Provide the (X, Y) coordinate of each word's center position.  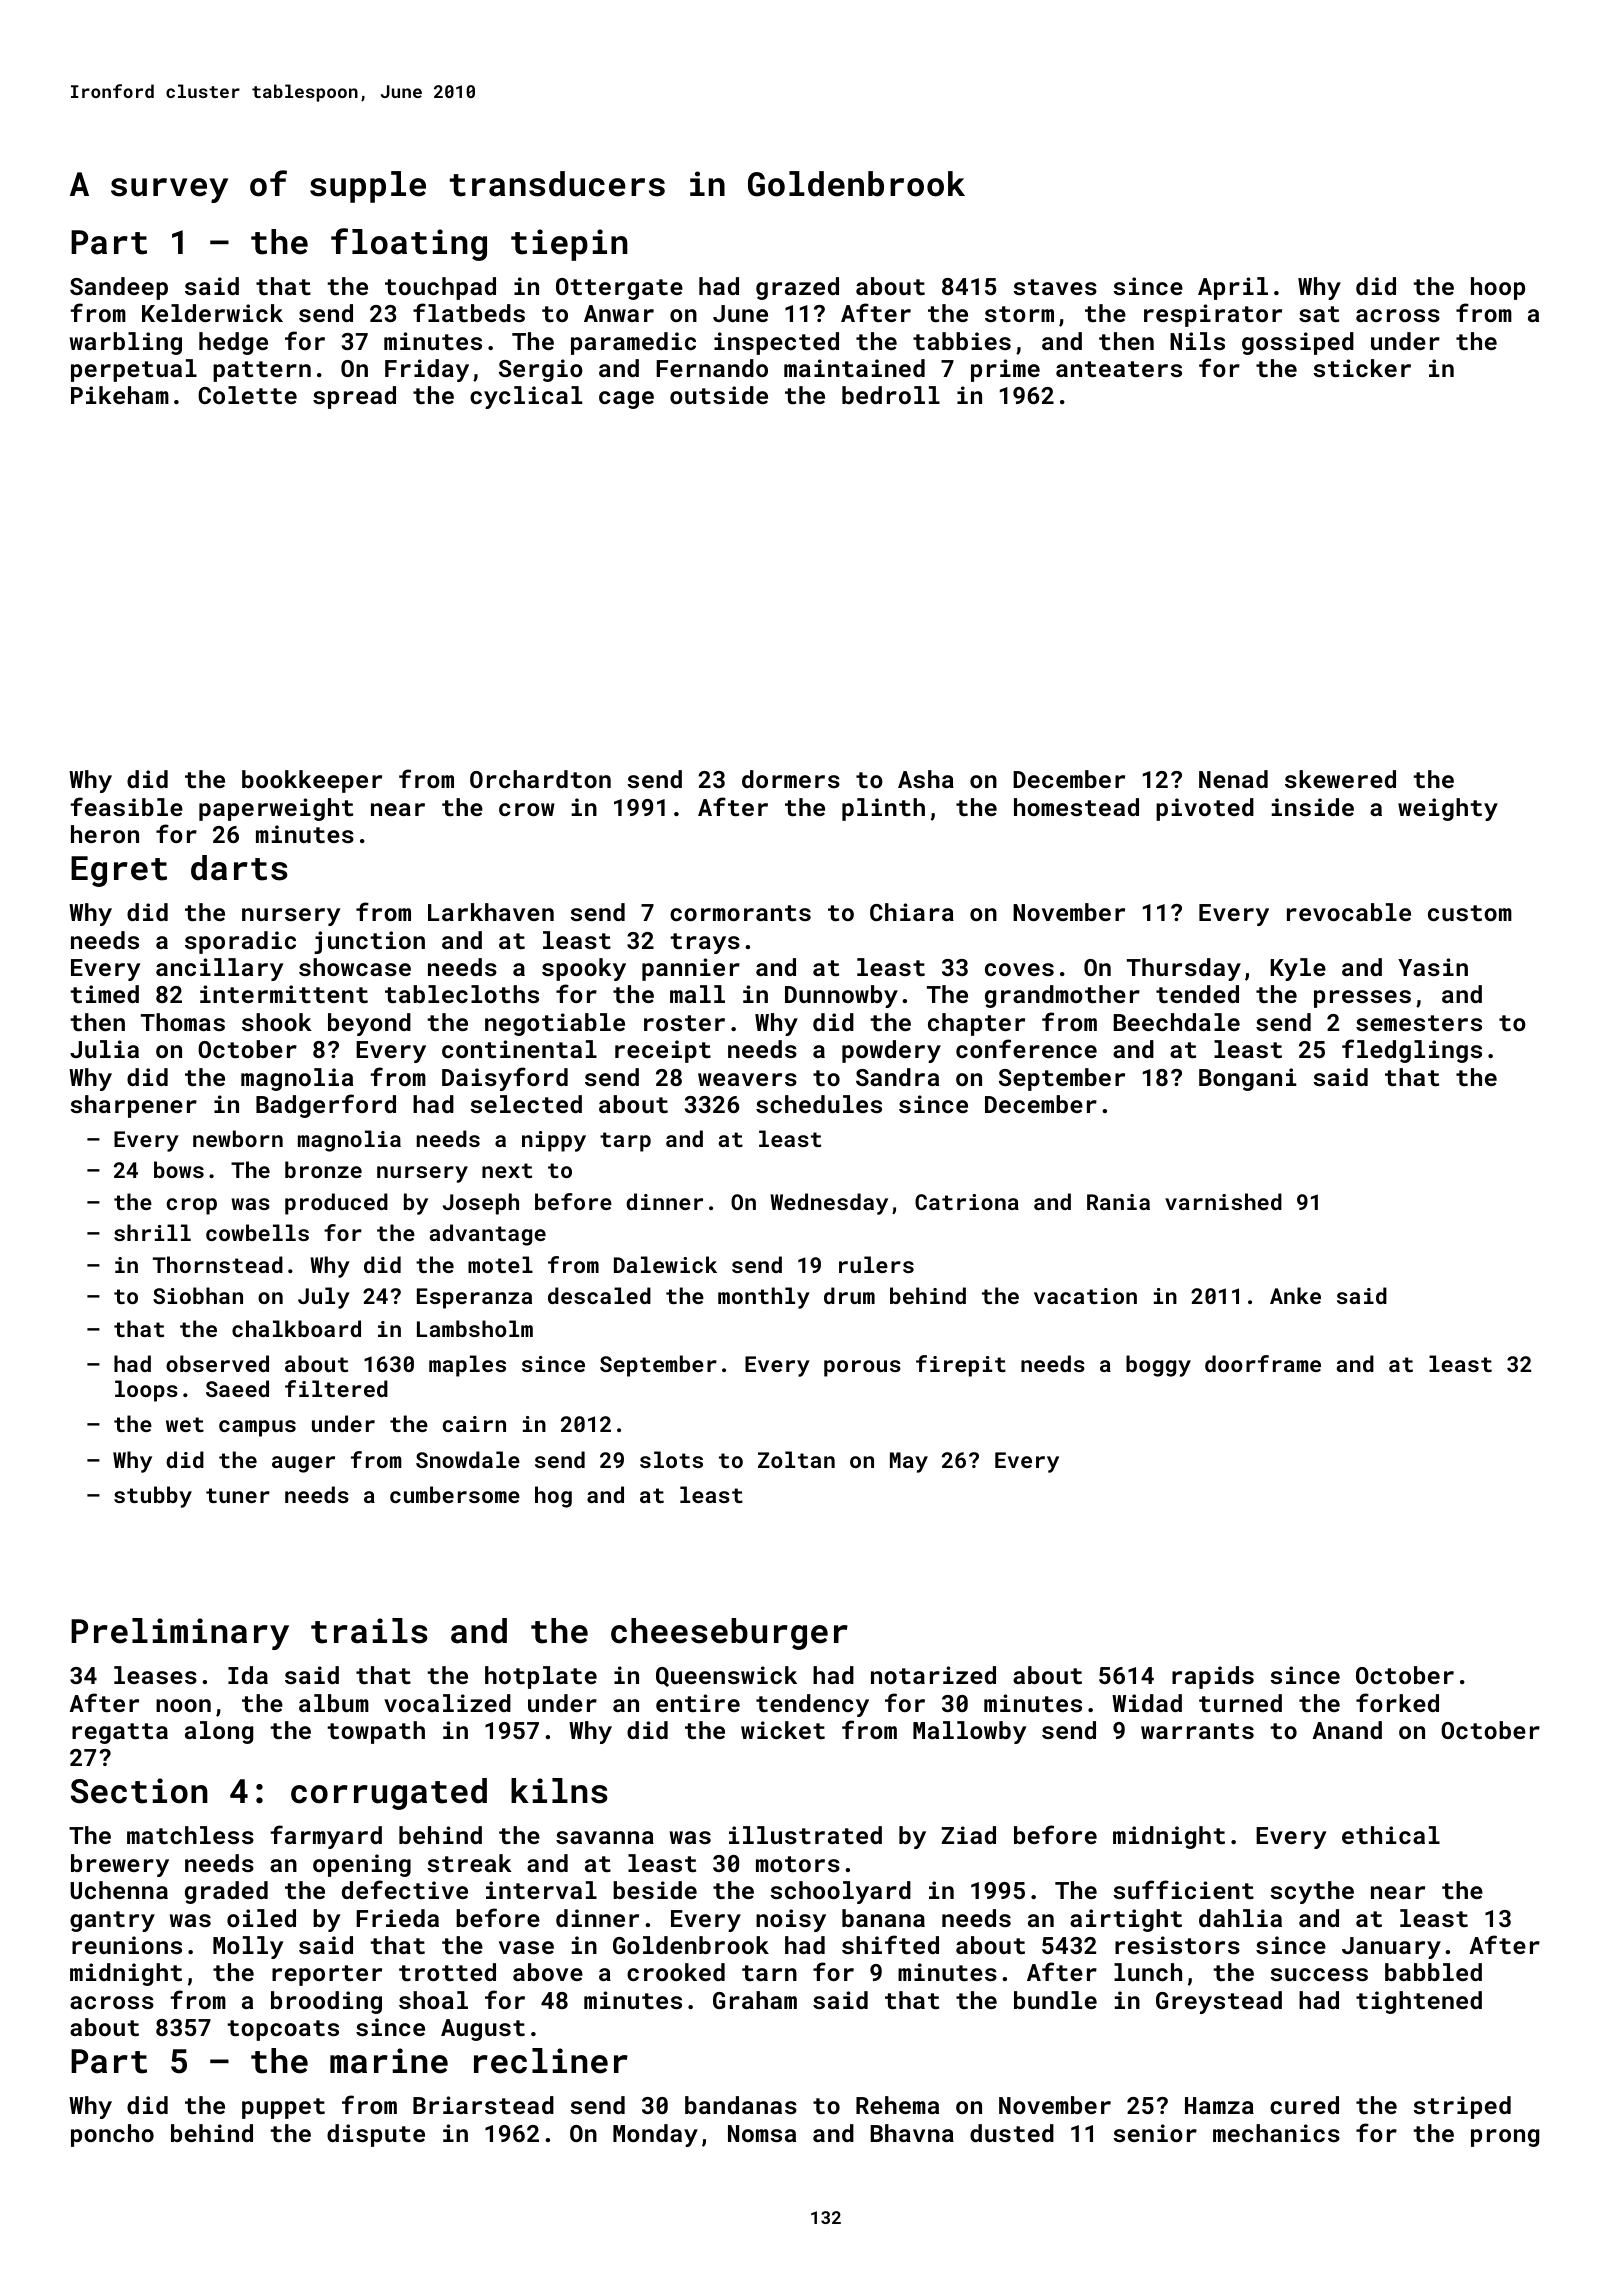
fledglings (1412, 1051)
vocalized (447, 1703)
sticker (1362, 368)
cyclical (526, 397)
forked (1397, 1702)
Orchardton (540, 779)
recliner (551, 2061)
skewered (1340, 779)
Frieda (397, 1918)
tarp (625, 1142)
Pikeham (120, 395)
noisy (791, 1920)
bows (179, 1169)
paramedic (633, 343)
